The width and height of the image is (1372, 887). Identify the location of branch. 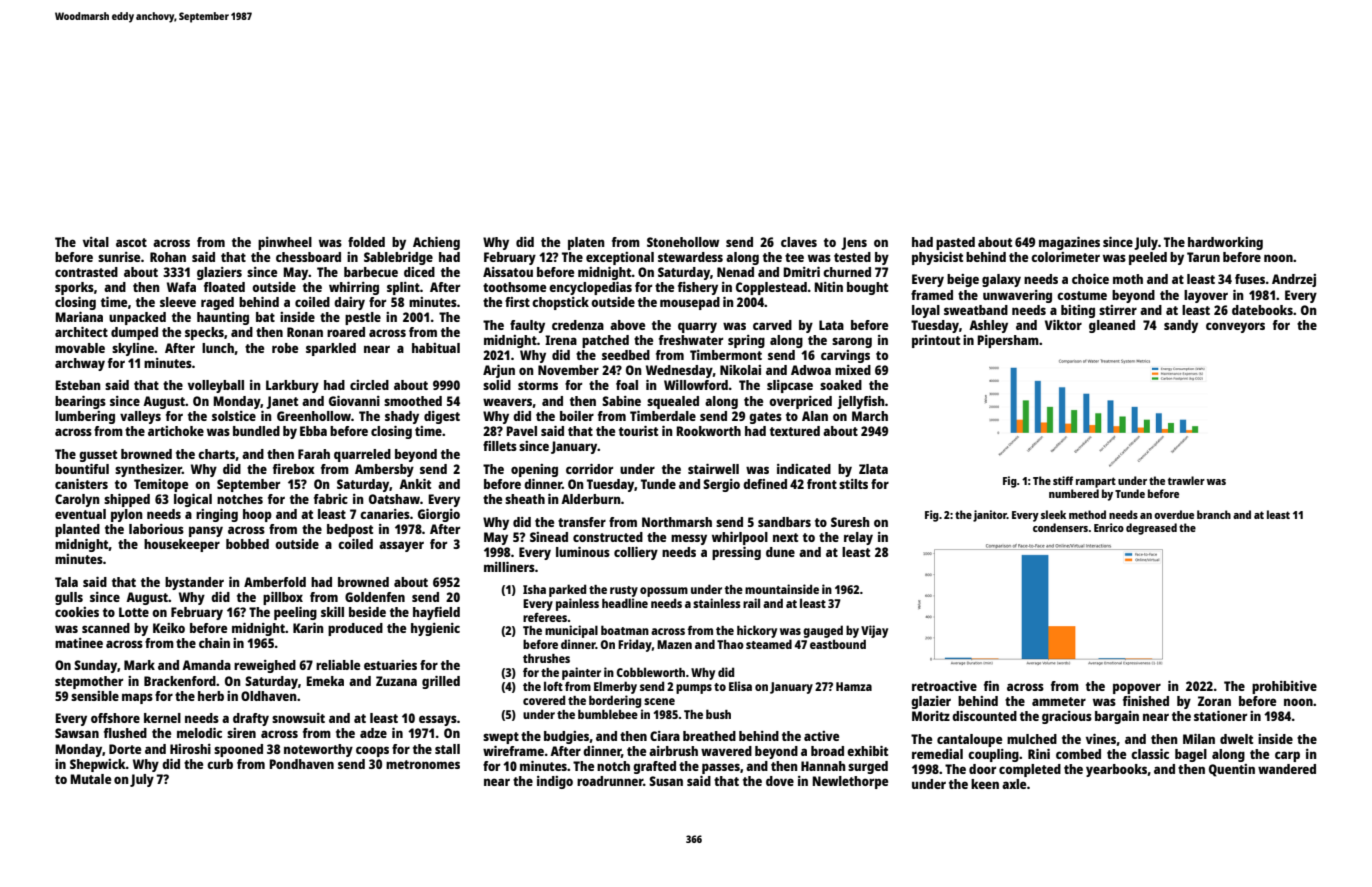
(1214, 514).
